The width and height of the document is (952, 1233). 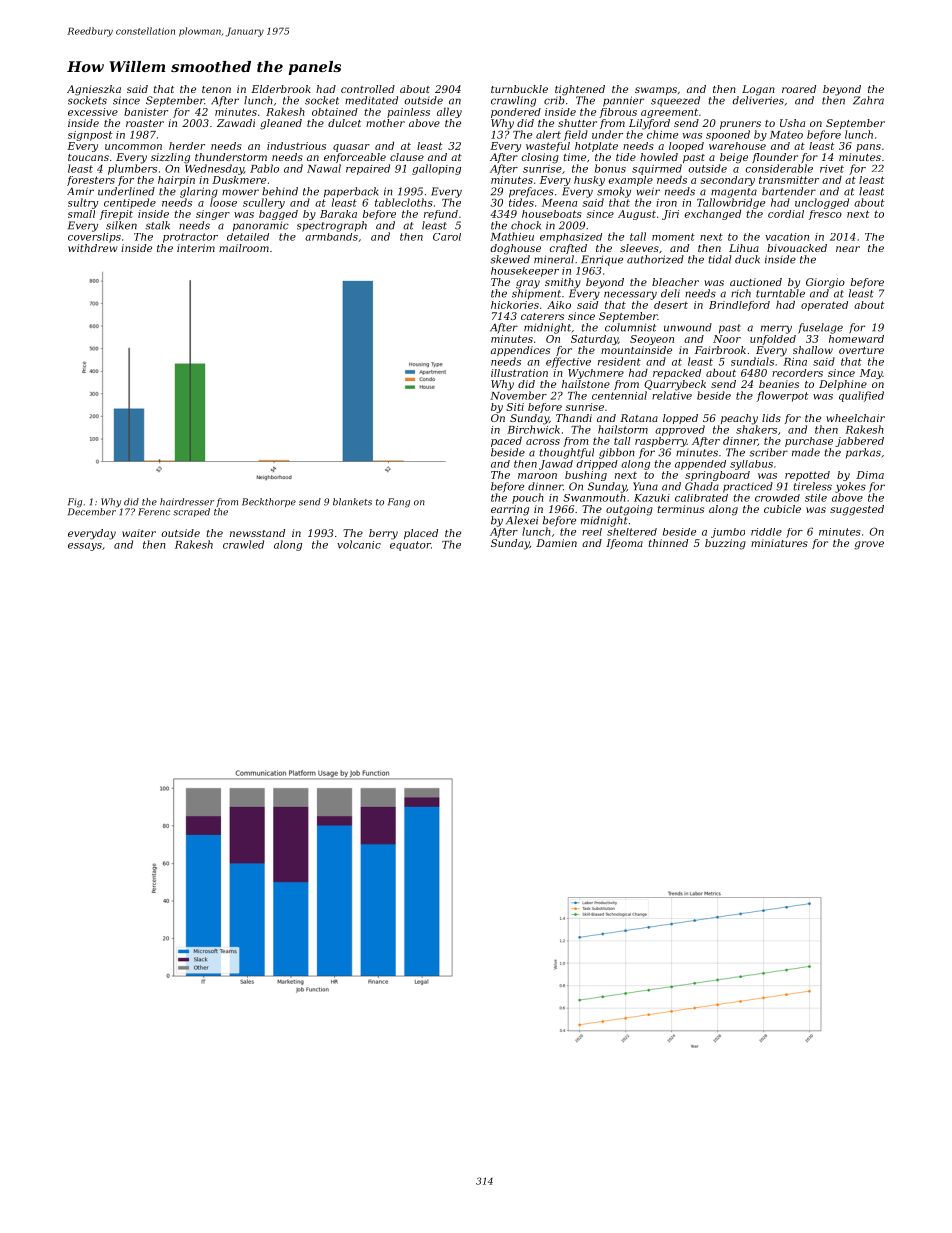 I want to click on syllabus, so click(x=751, y=465).
